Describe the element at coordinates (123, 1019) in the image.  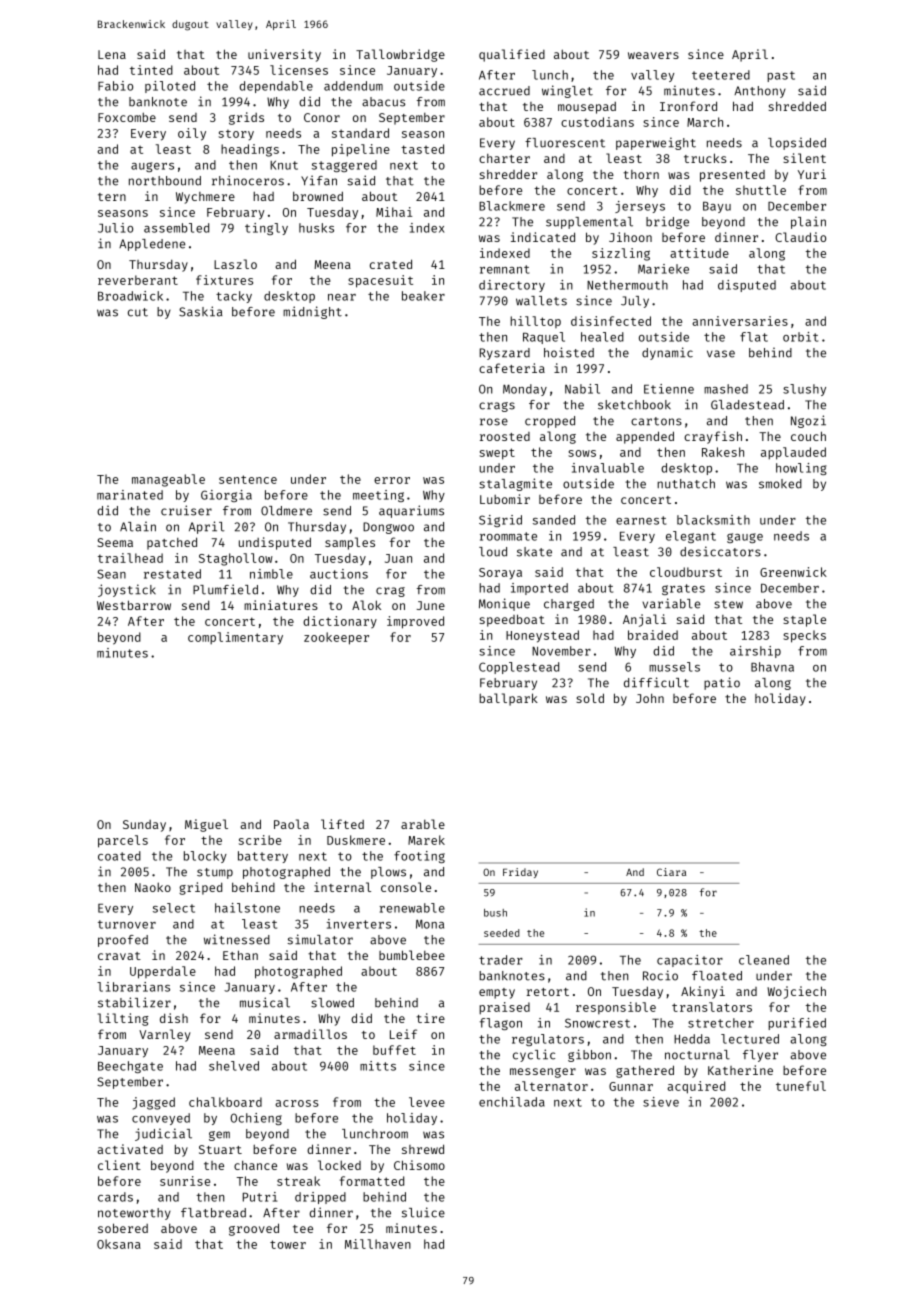
I see `lilting` at that location.
